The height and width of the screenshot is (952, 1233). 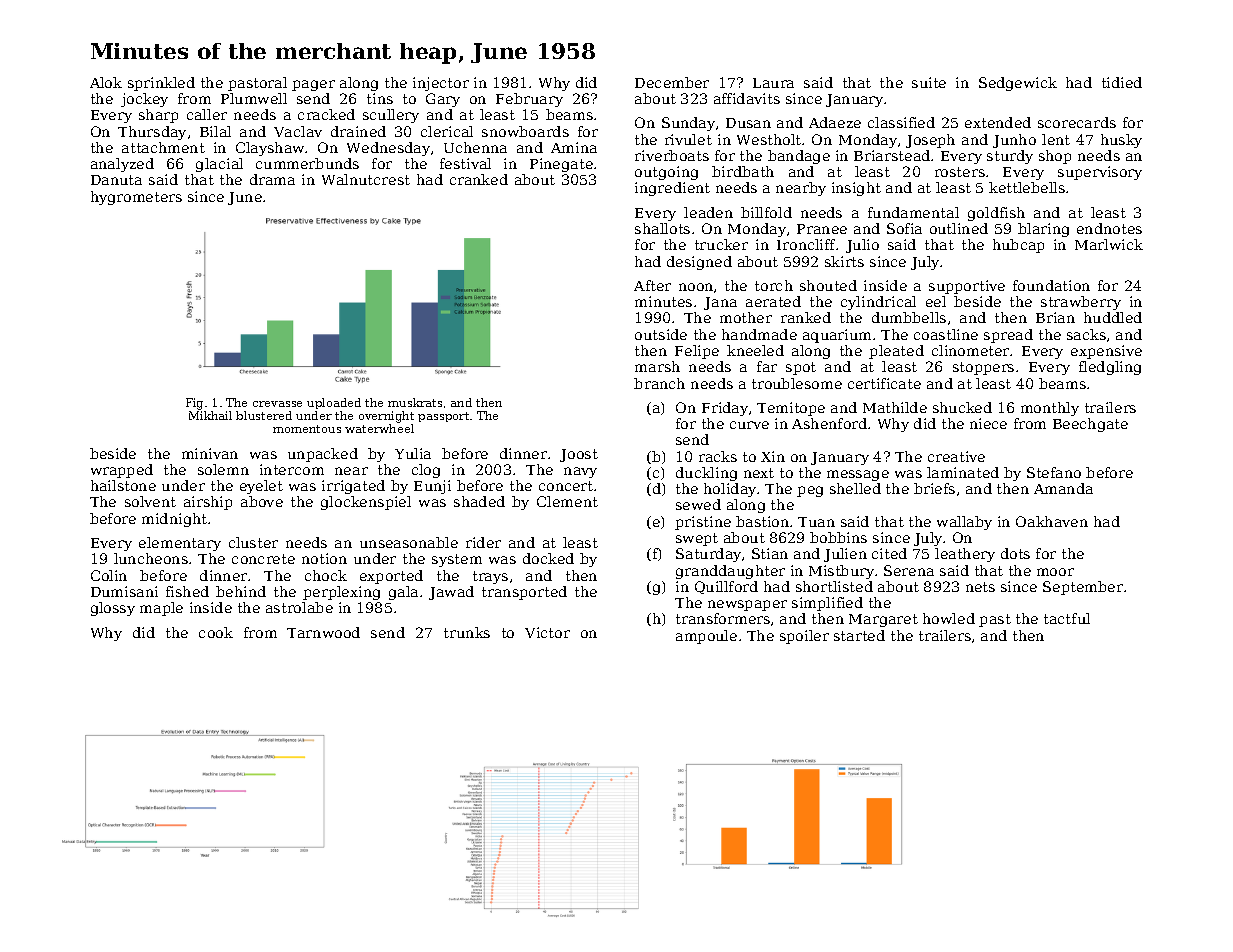 What do you see at coordinates (747, 98) in the screenshot?
I see `affidavits` at bounding box center [747, 98].
